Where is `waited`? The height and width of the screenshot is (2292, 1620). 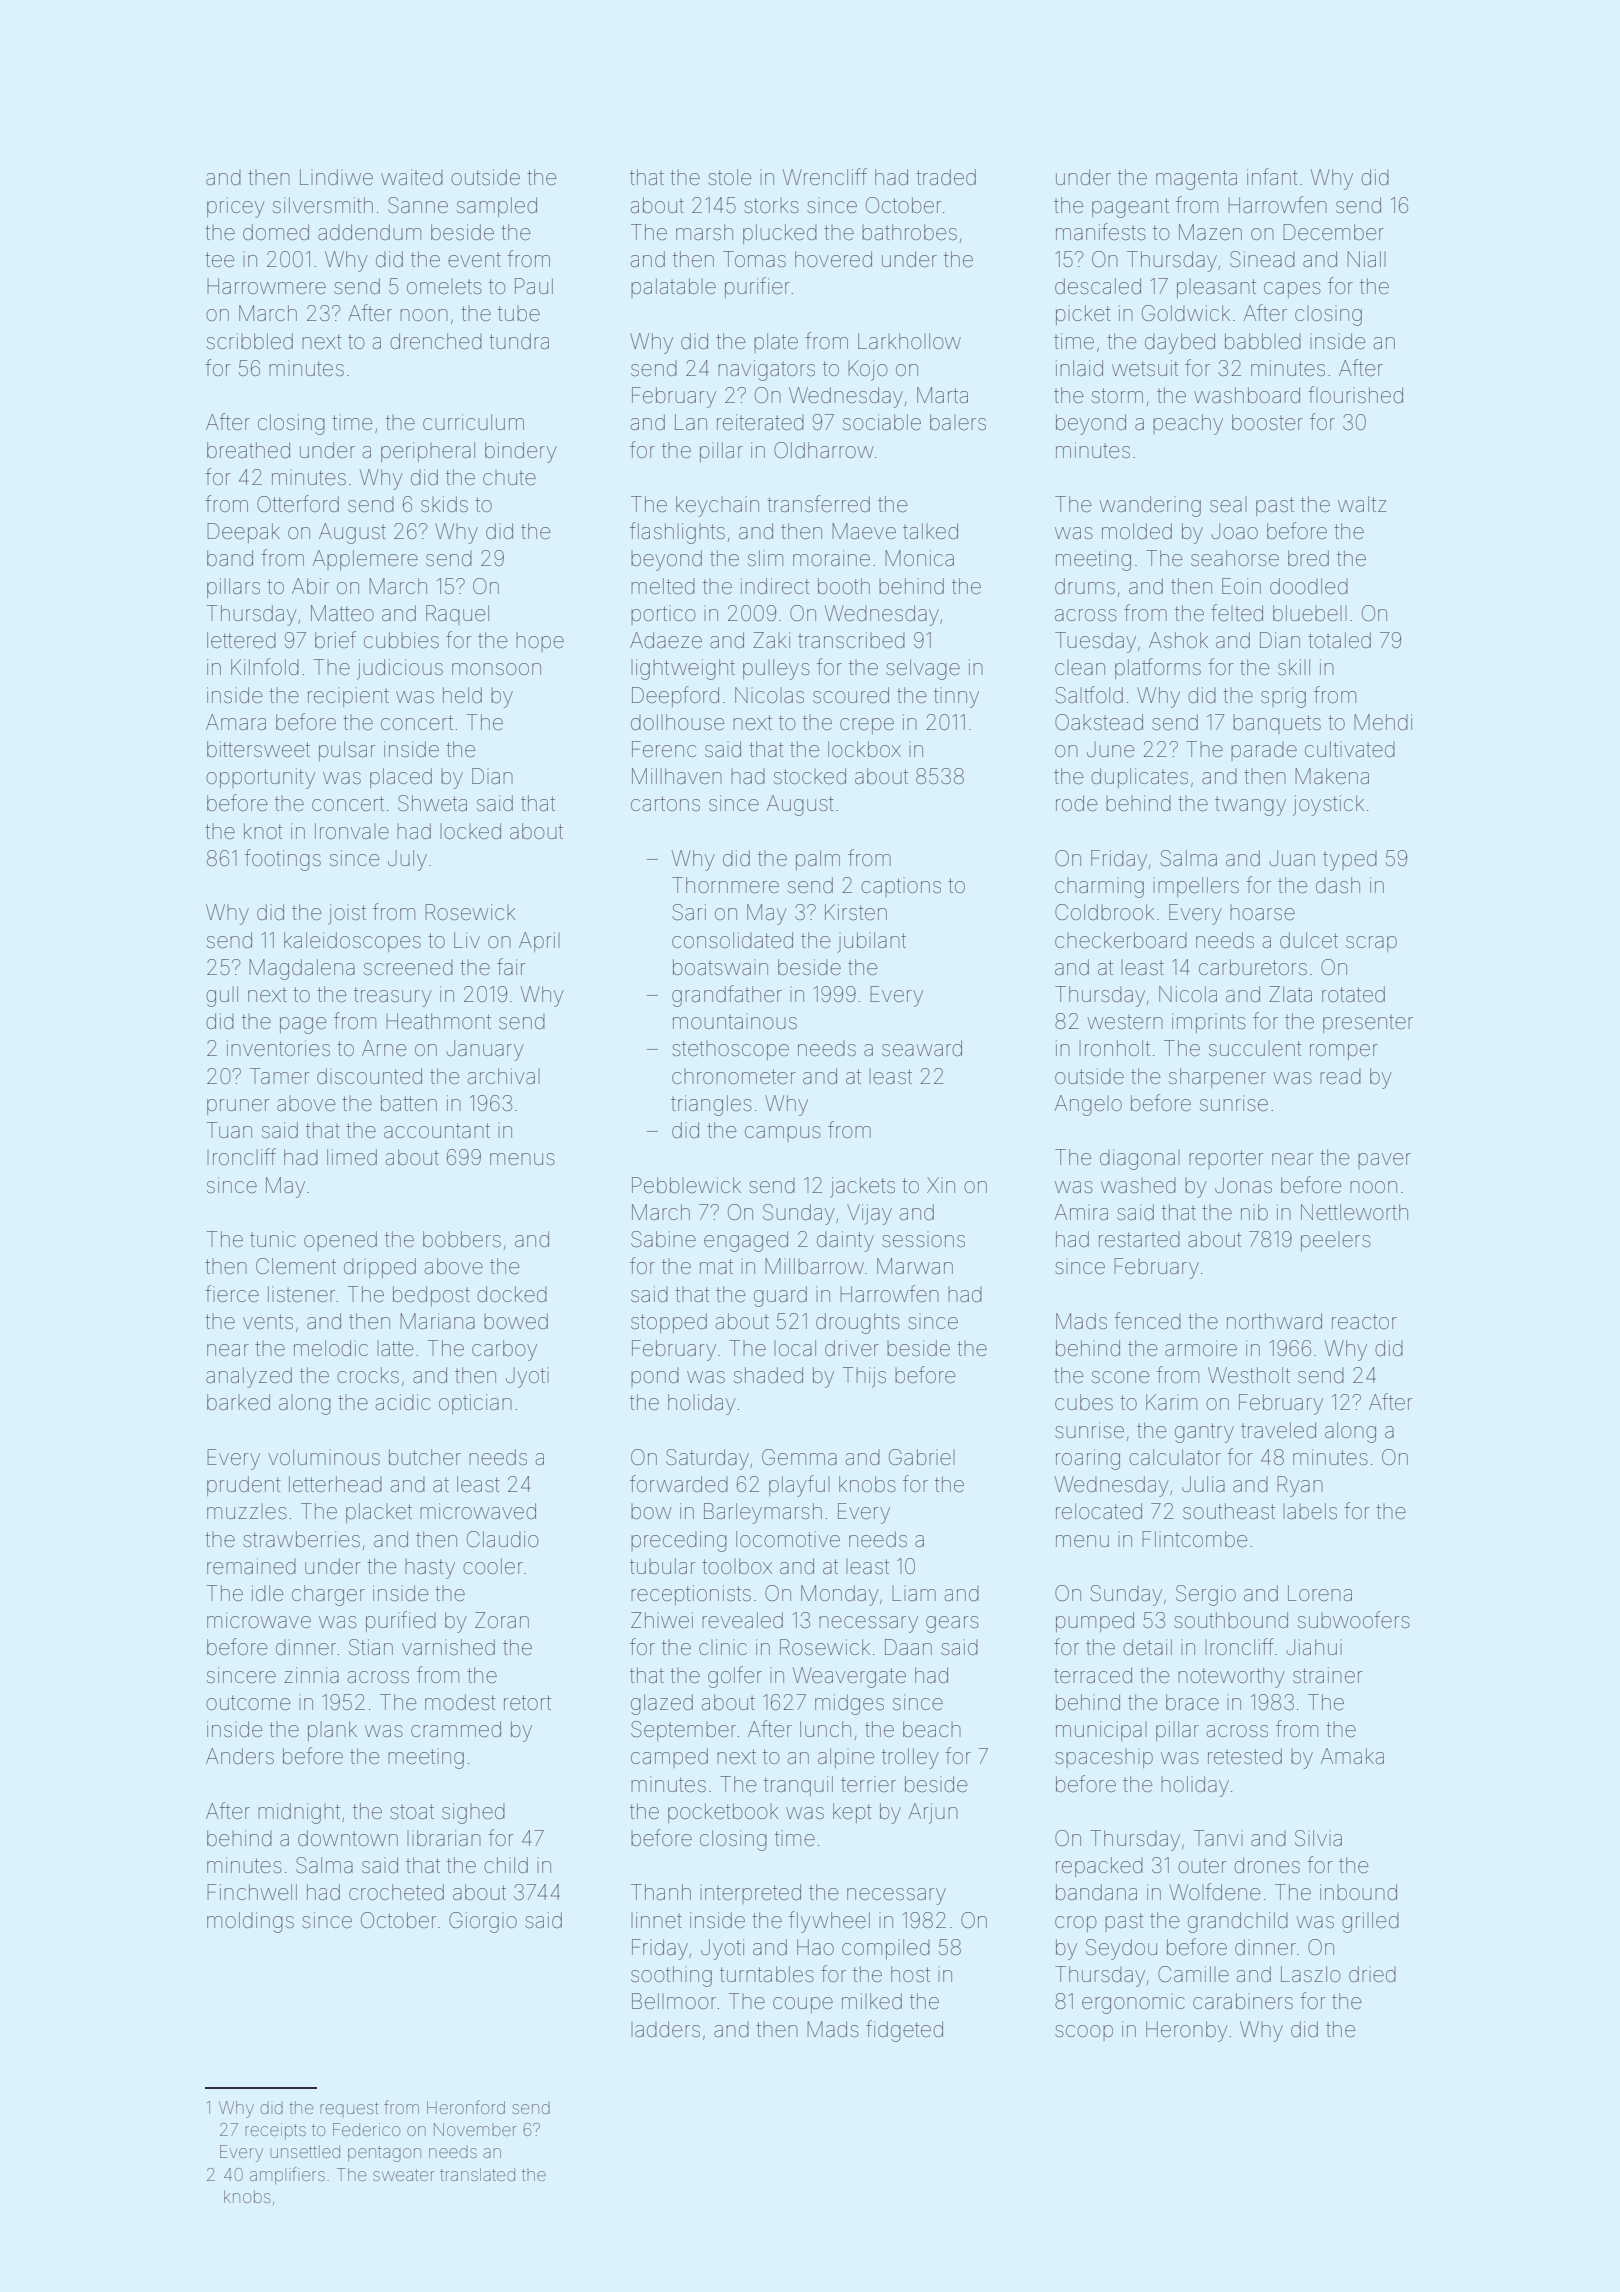
waited is located at coordinates (412, 177).
